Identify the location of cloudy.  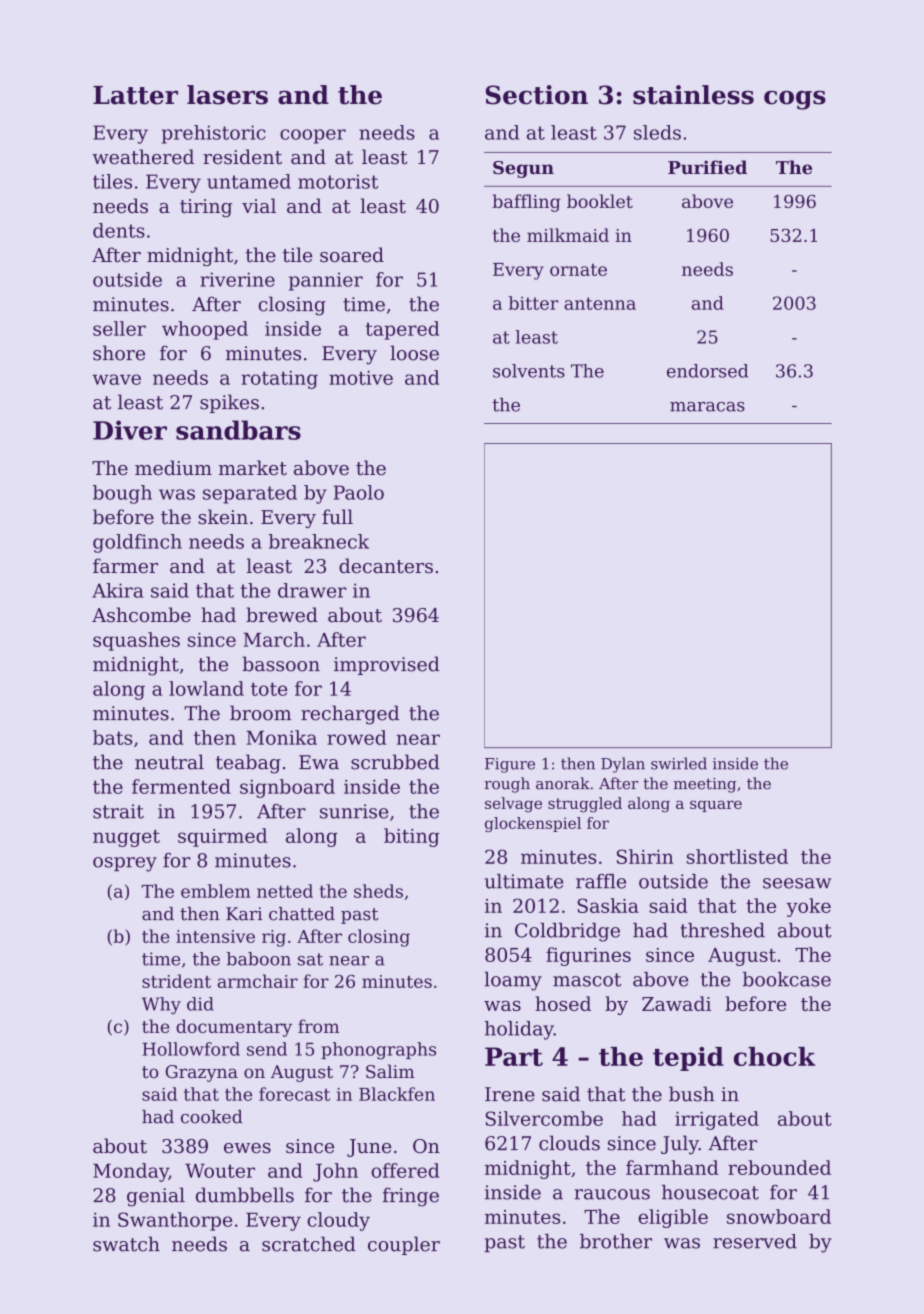
(338, 1221).
